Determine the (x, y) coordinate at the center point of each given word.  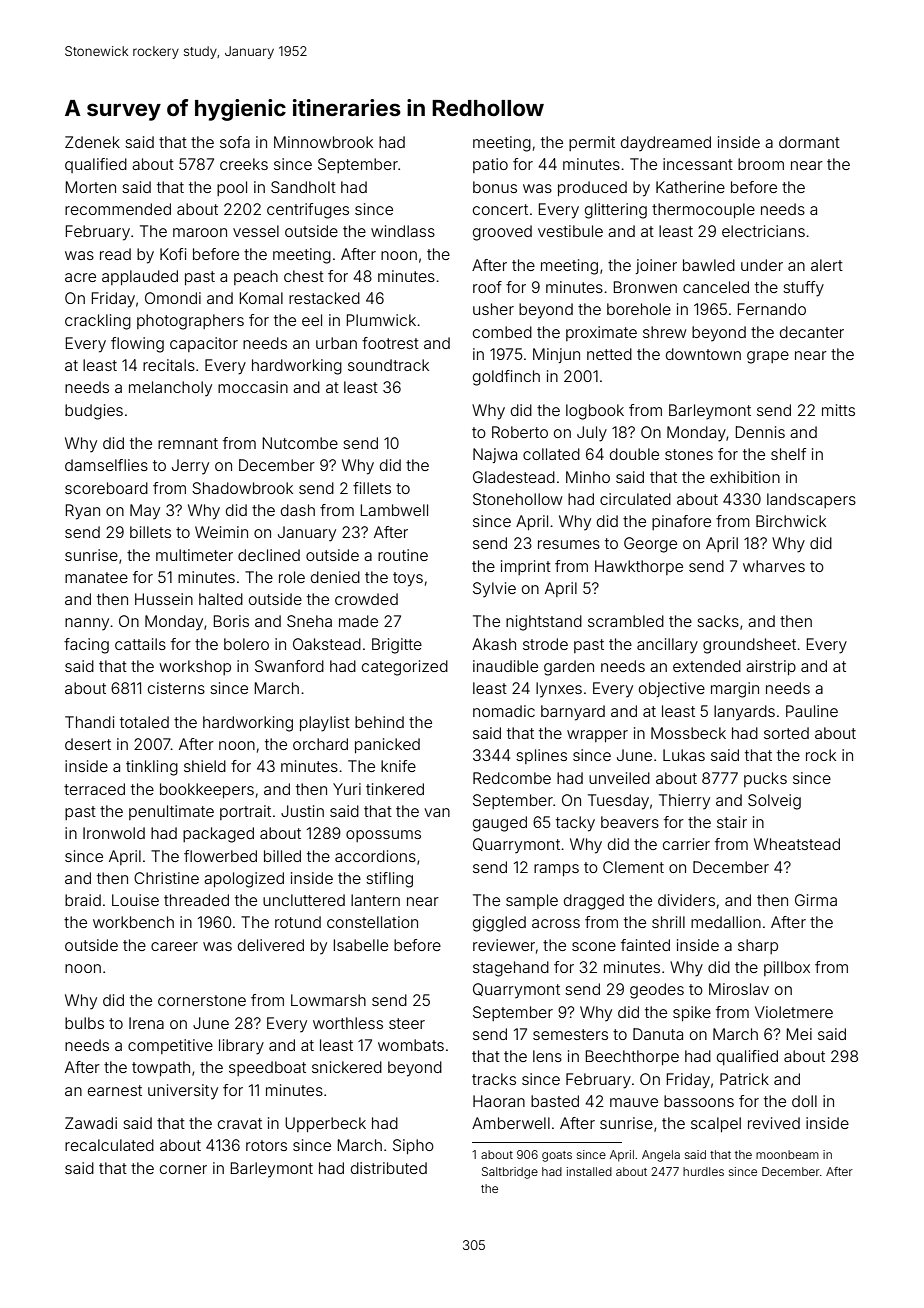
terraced (94, 789)
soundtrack (388, 365)
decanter (812, 332)
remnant (188, 443)
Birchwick (791, 521)
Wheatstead (797, 844)
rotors (266, 1145)
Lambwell (394, 510)
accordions (375, 856)
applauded (140, 277)
